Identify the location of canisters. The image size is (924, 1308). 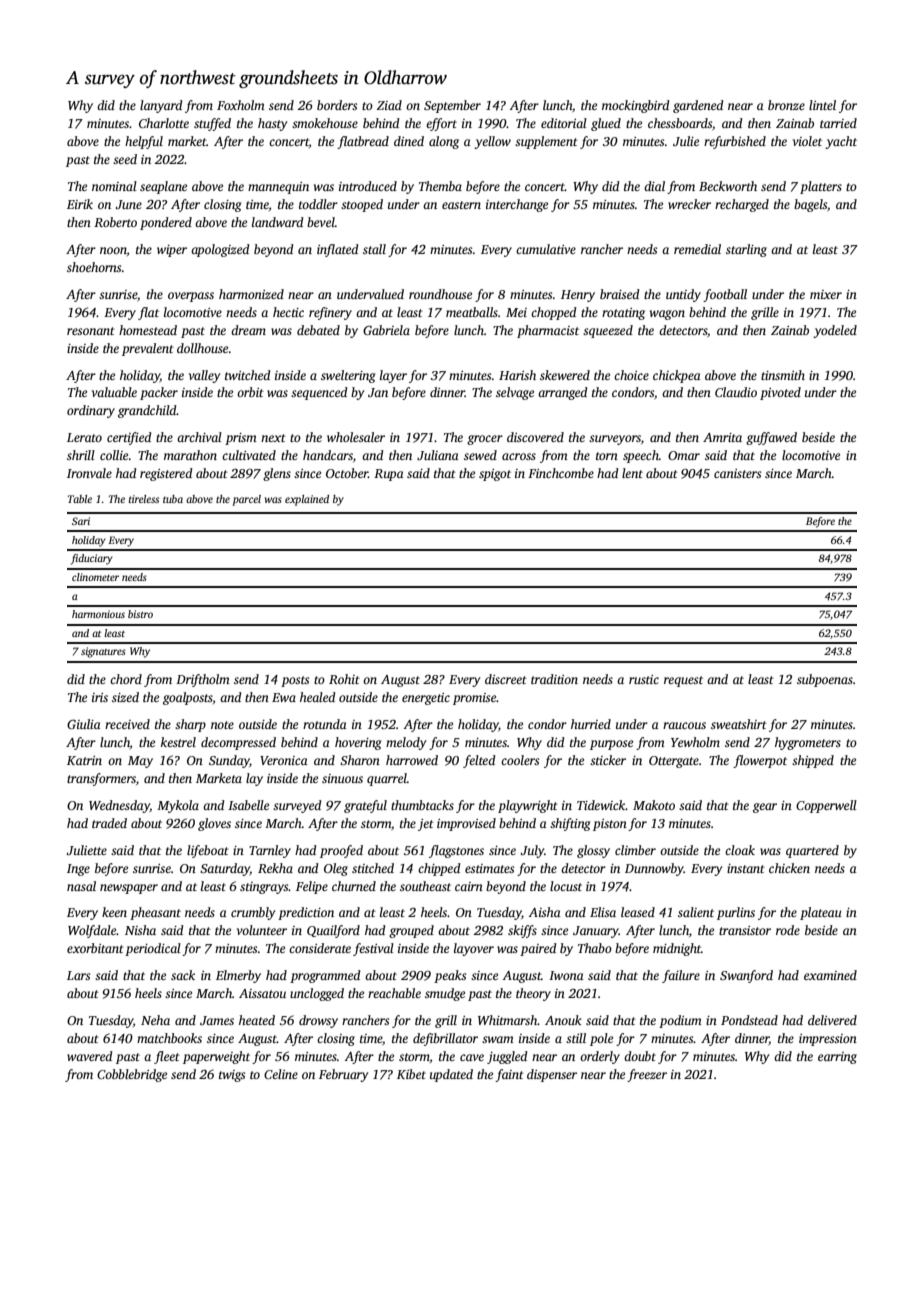
(737, 473).
